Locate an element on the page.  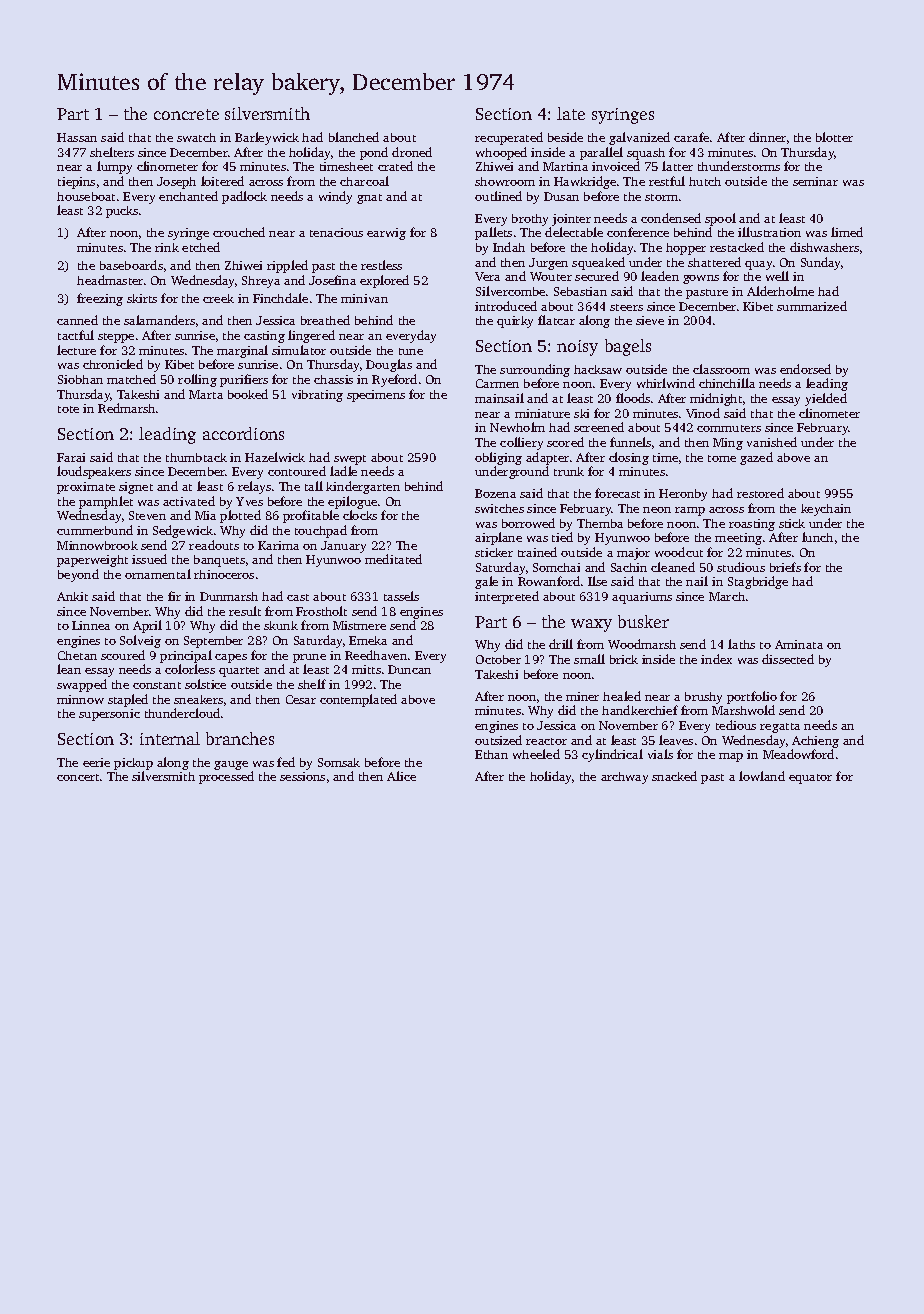
switches is located at coordinates (499, 508).
